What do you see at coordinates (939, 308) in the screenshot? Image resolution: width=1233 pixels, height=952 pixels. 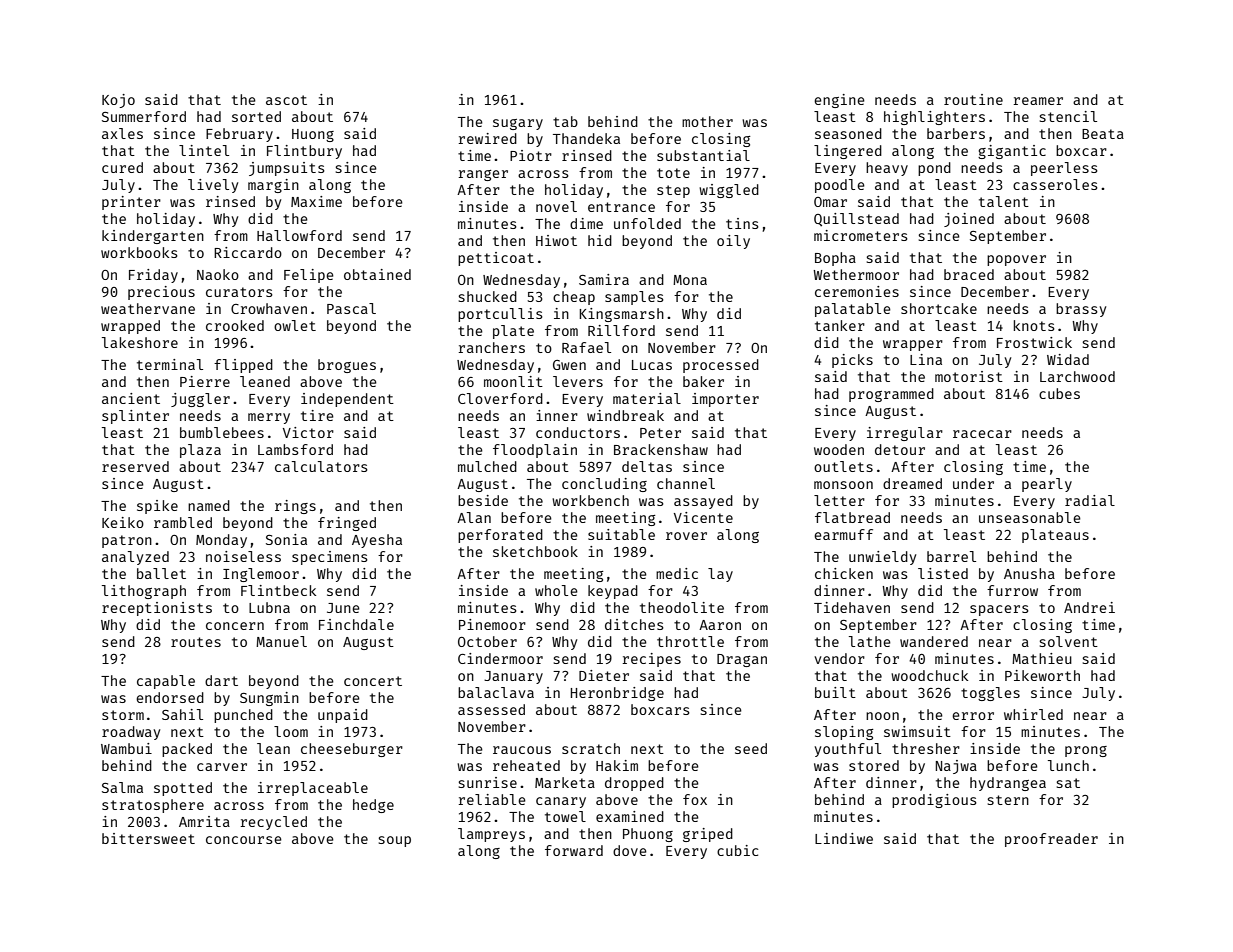 I see `shortcake` at bounding box center [939, 308].
